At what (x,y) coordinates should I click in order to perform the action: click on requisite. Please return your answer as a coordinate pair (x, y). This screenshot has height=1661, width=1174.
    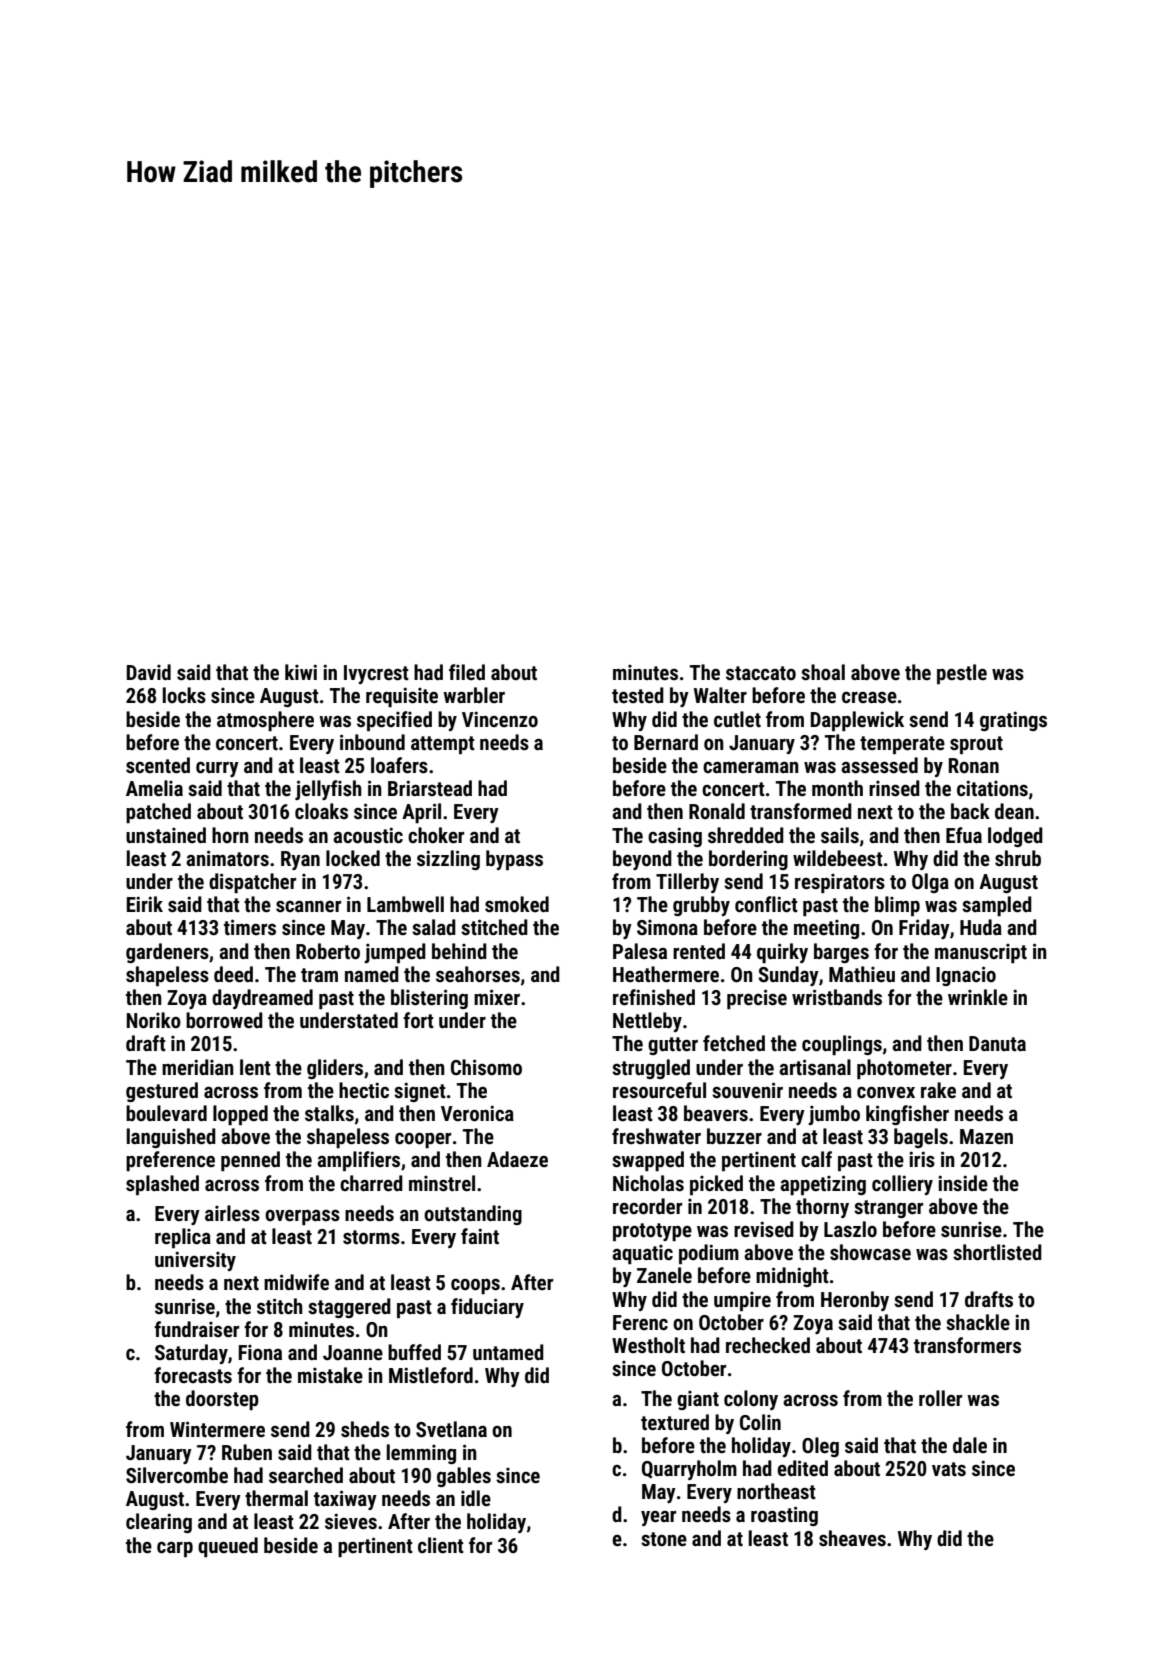
    Looking at the image, I should click on (402, 697).
